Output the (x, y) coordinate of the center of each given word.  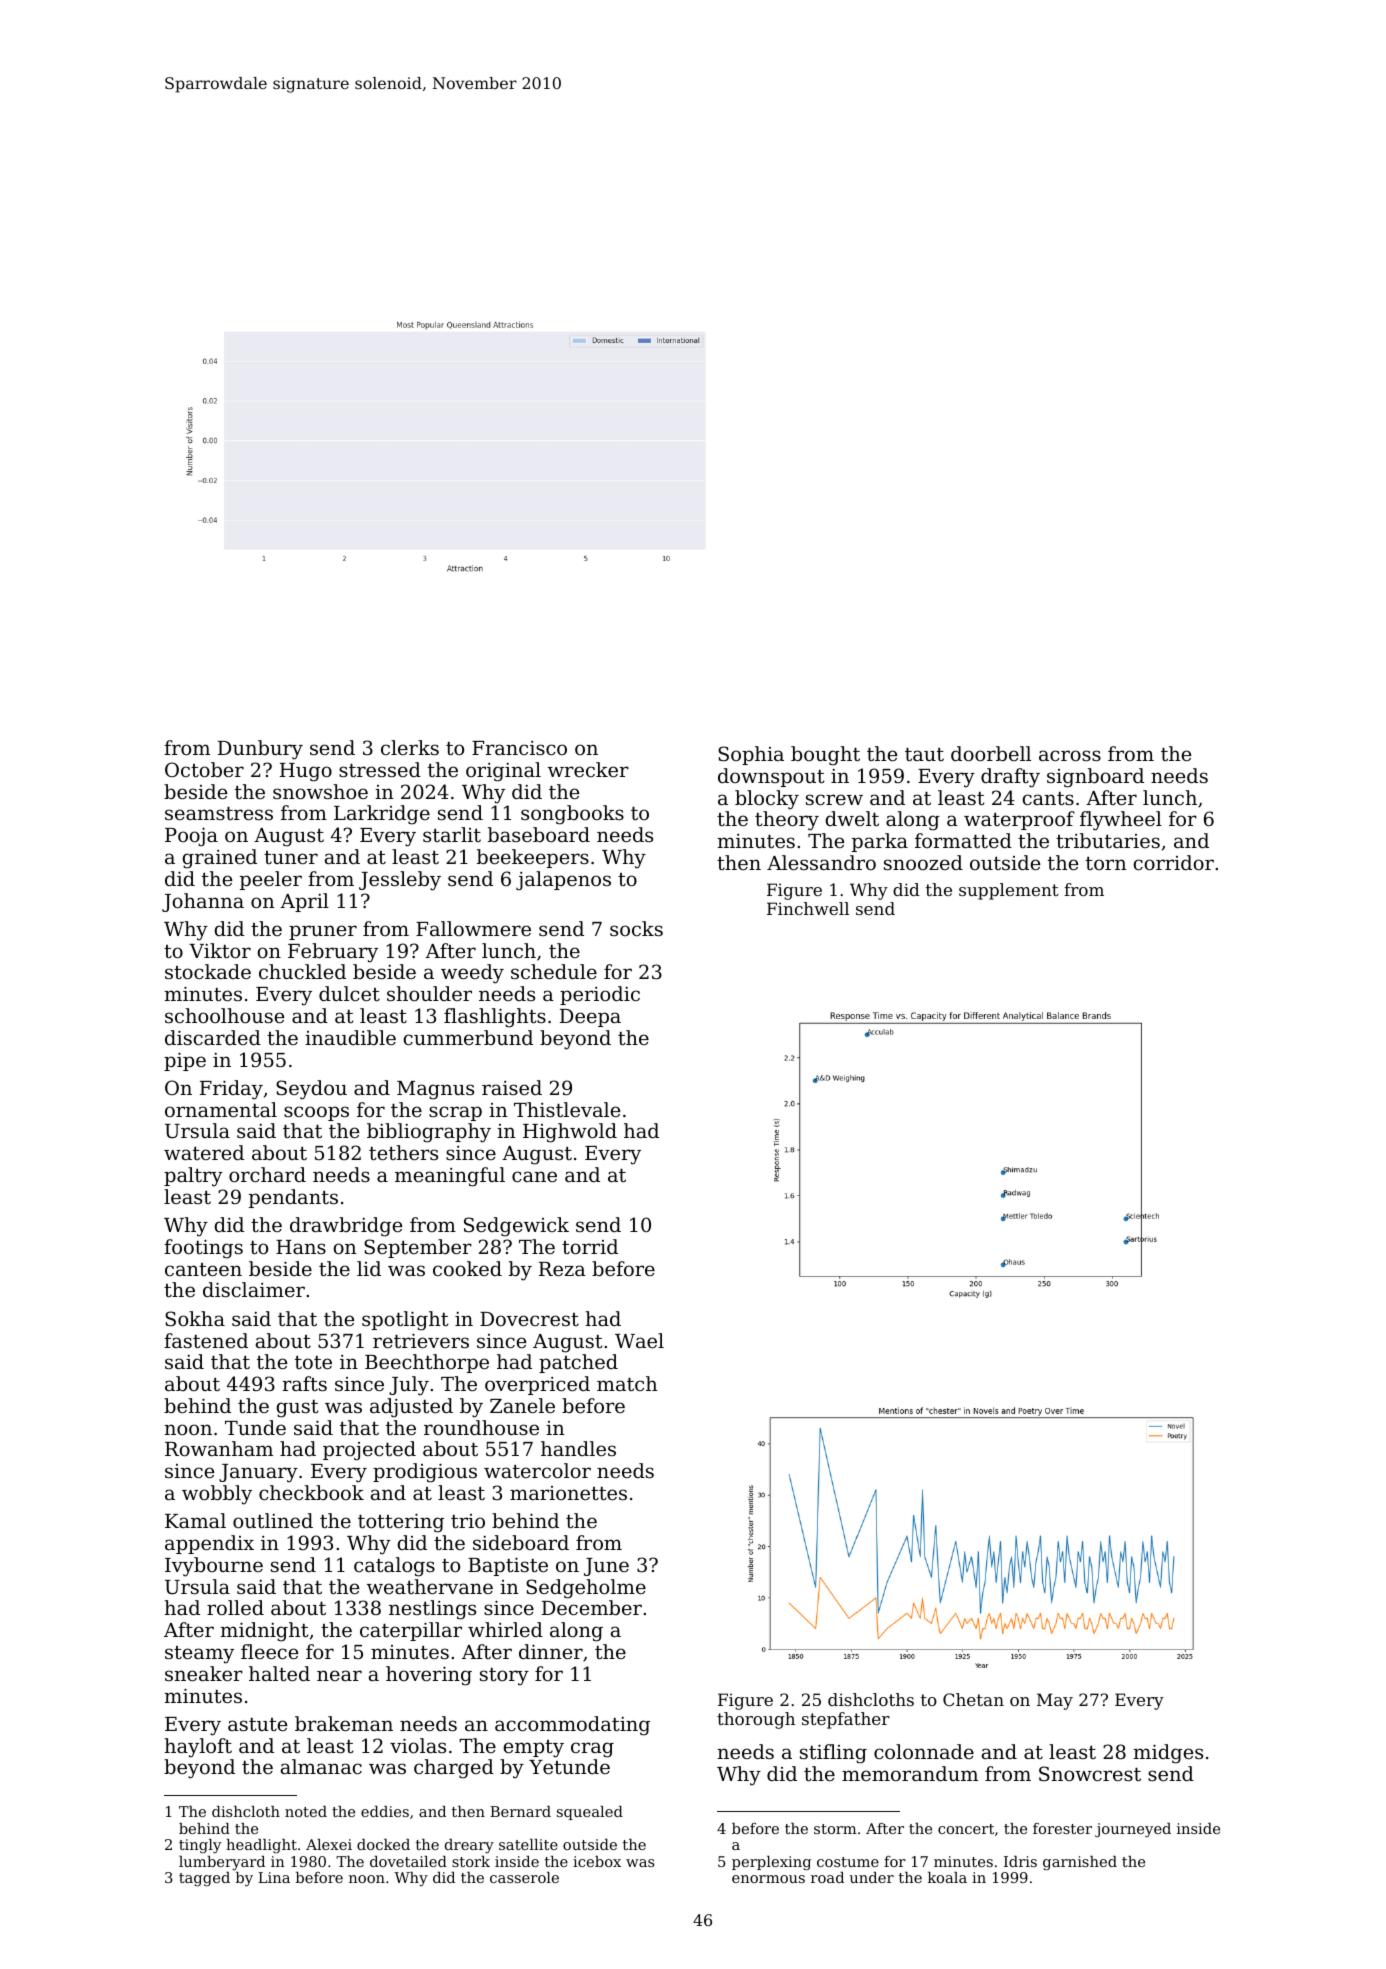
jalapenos (563, 881)
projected (369, 1451)
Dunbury (260, 750)
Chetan (973, 1699)
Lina (274, 1877)
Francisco (519, 748)
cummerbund (468, 1037)
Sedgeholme (586, 1589)
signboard (1095, 778)
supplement (1009, 891)
